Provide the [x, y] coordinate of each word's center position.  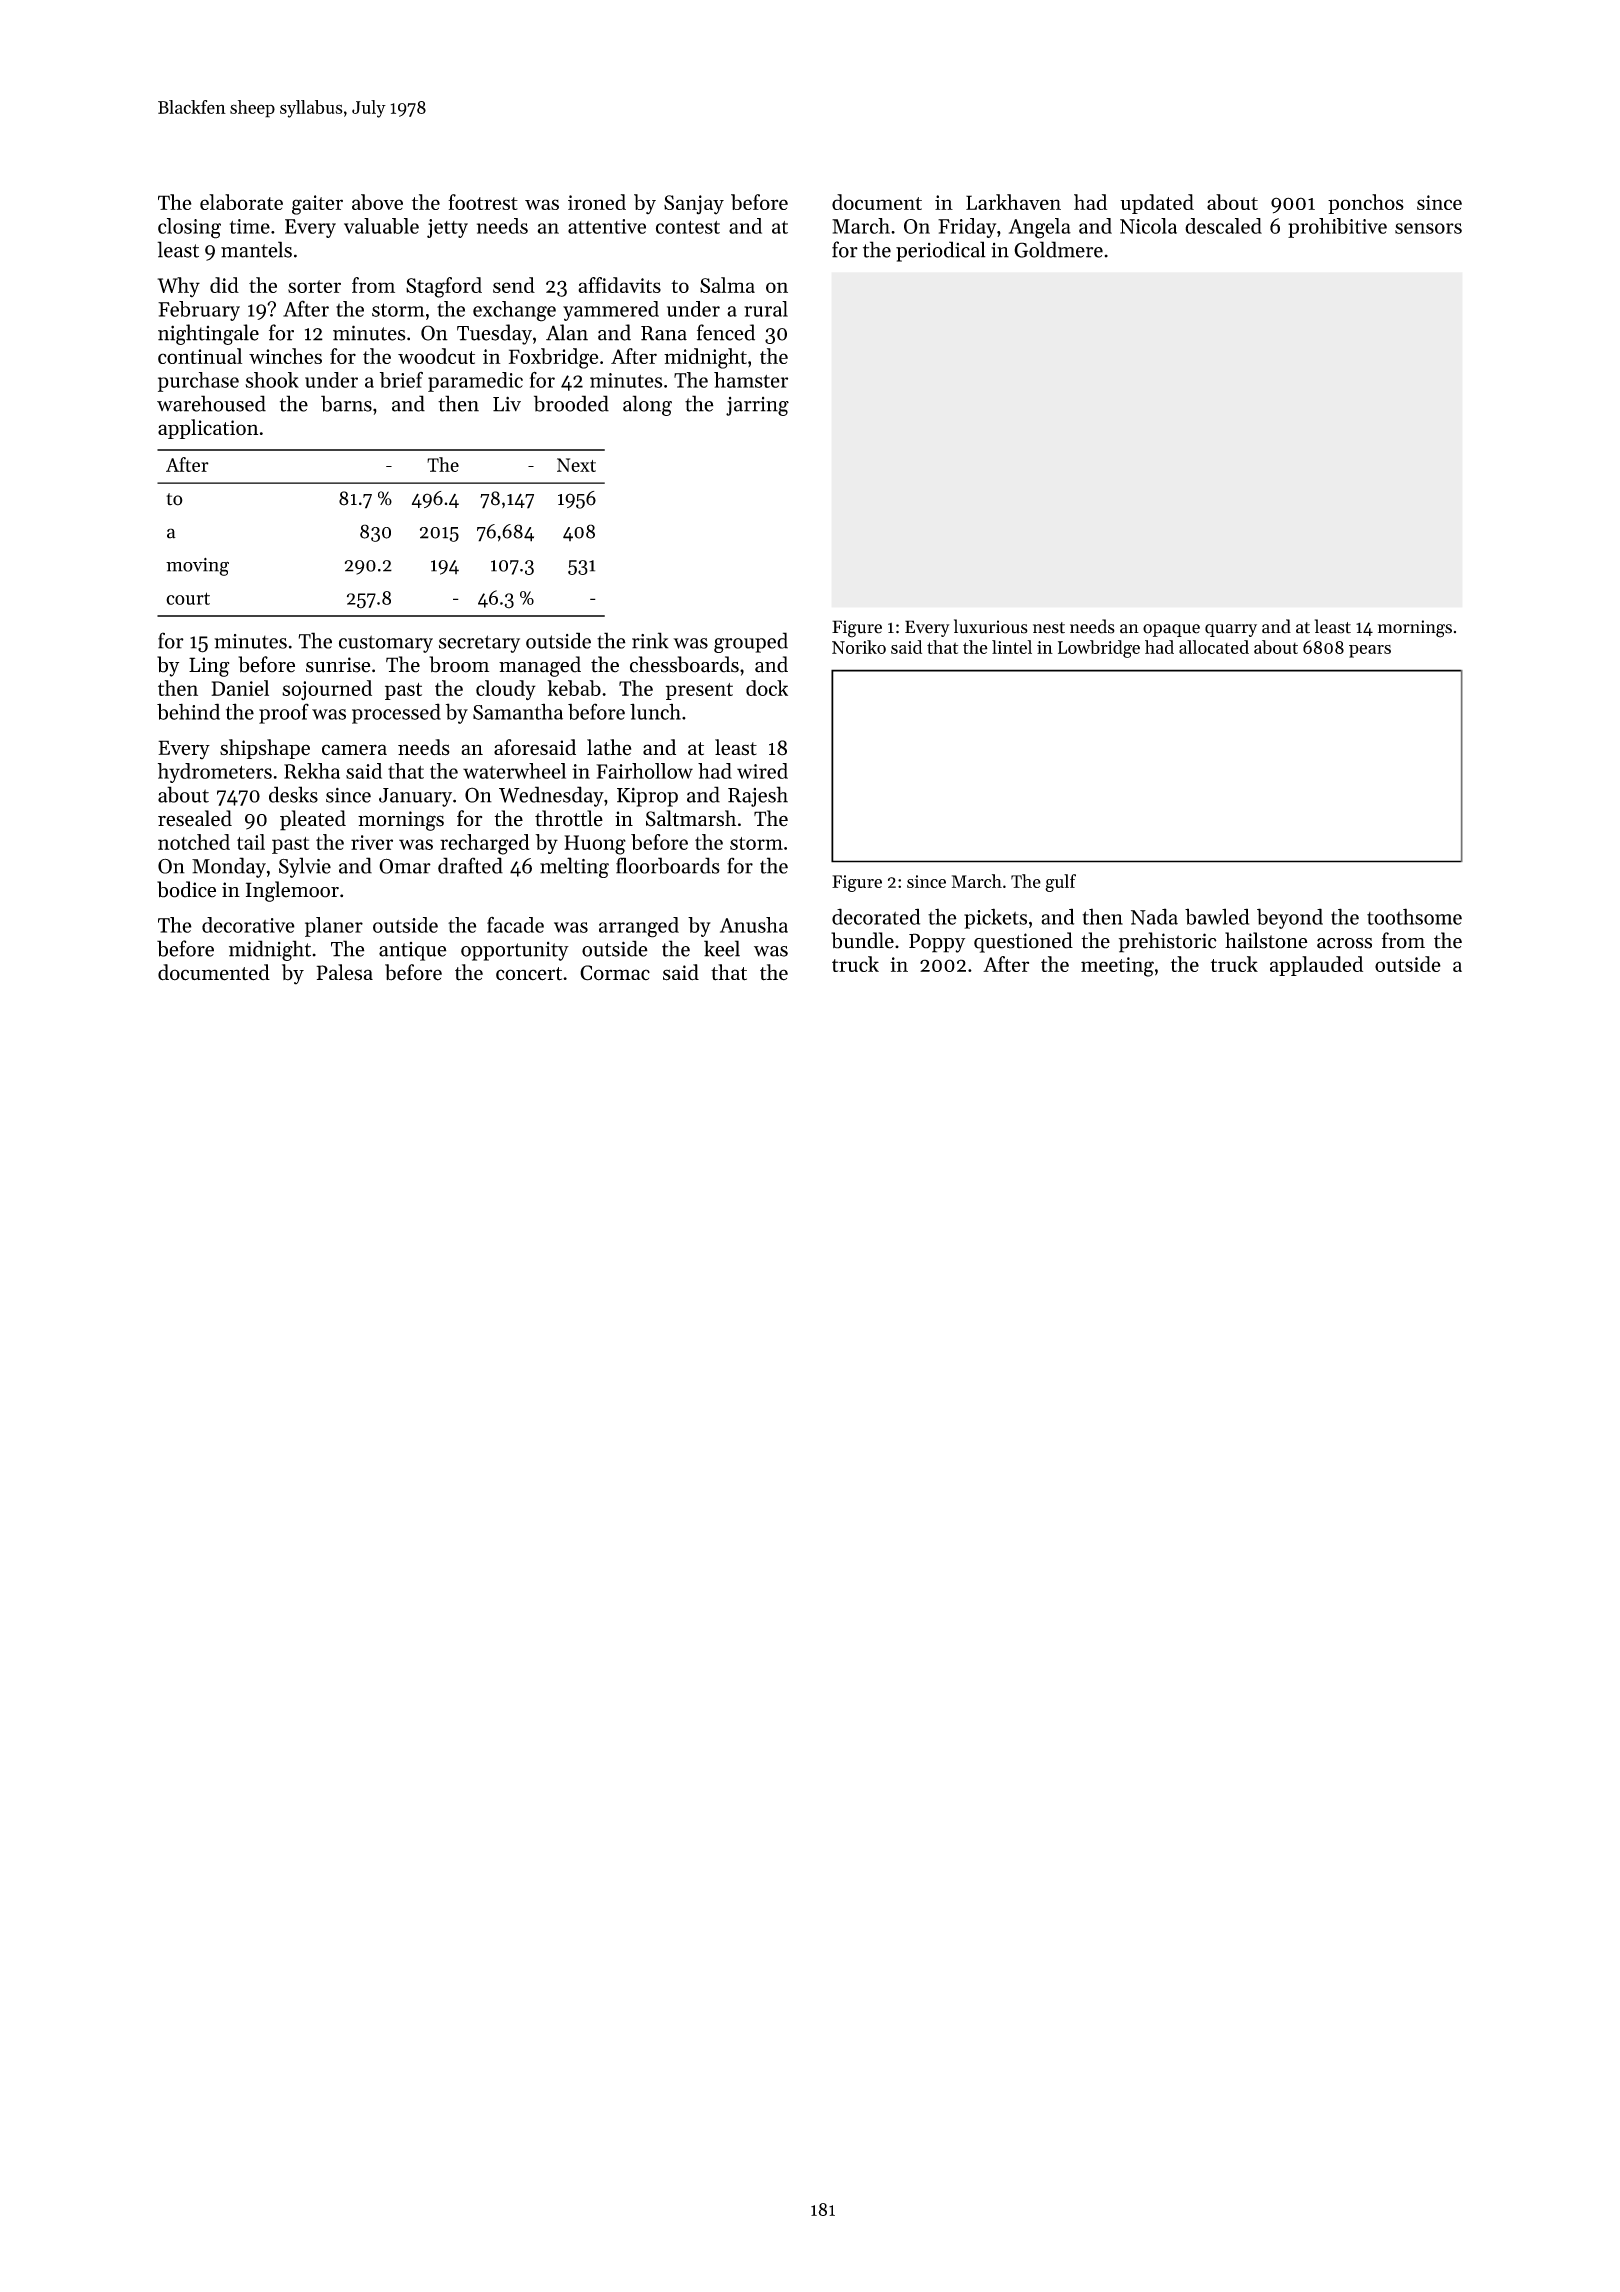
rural [766, 309]
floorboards [668, 865]
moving [197, 567]
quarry [1231, 630]
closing [189, 228]
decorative [248, 925]
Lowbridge [1099, 649]
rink [650, 640]
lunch [655, 711]
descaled [1223, 226]
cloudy [506, 690]
